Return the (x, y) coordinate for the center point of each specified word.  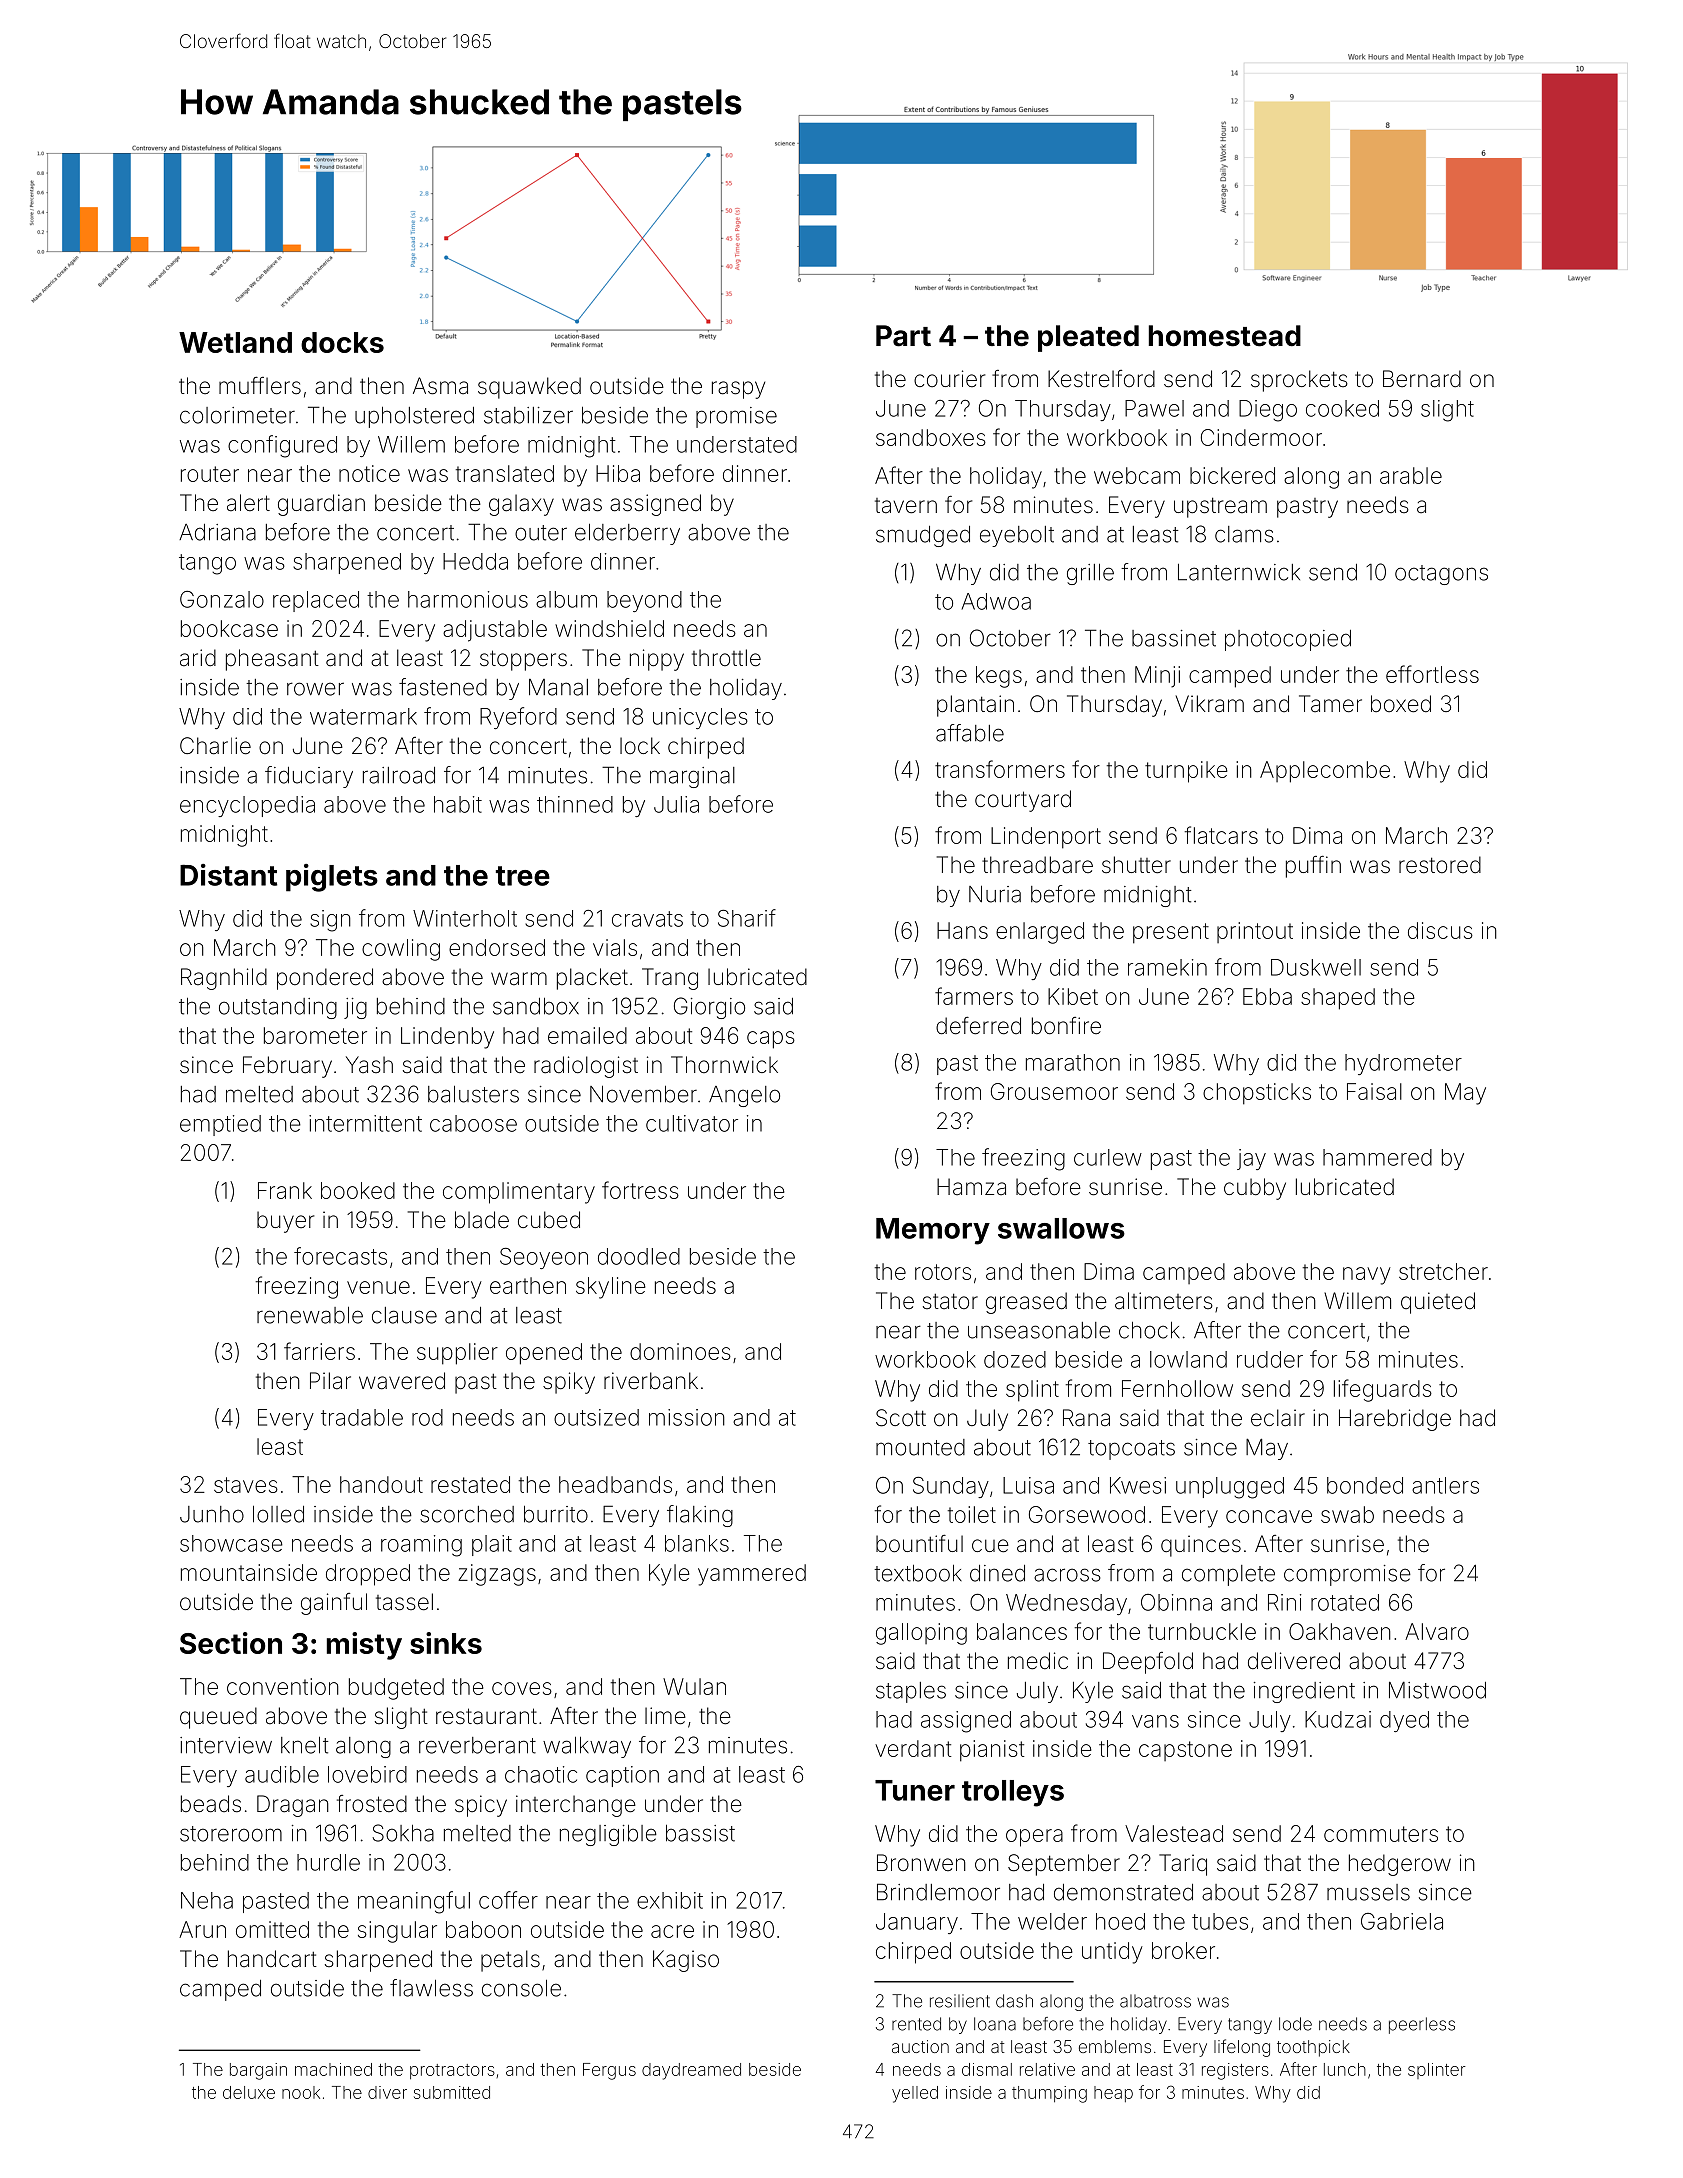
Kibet (1073, 996)
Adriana (217, 532)
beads (211, 1804)
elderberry (627, 534)
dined (997, 1573)
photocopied (1288, 640)
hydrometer (1403, 1064)
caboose (473, 1123)
